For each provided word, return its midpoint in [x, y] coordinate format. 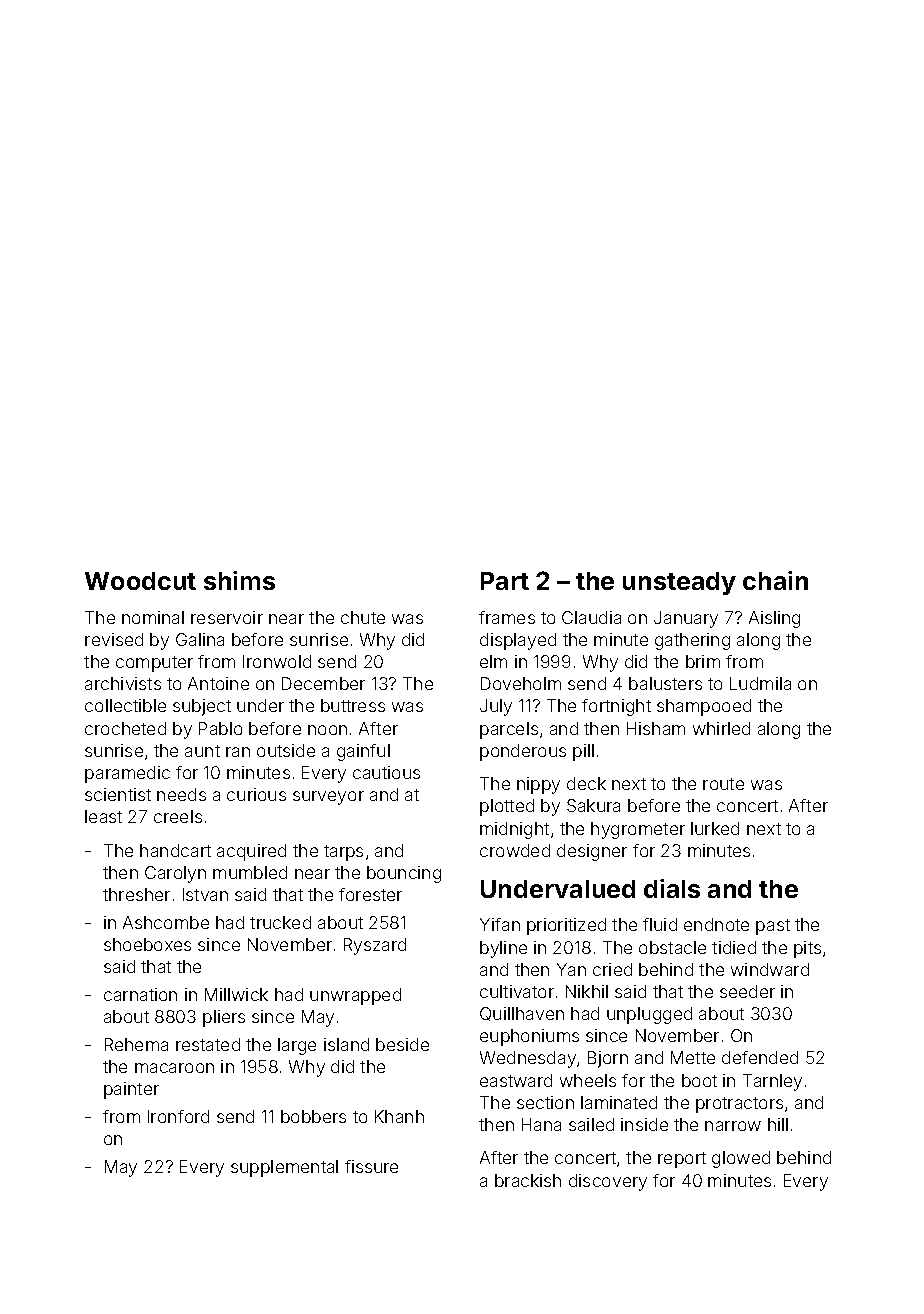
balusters [665, 683]
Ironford [178, 1116]
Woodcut [140, 581]
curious [256, 794]
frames [507, 617]
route [723, 784]
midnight [514, 830]
